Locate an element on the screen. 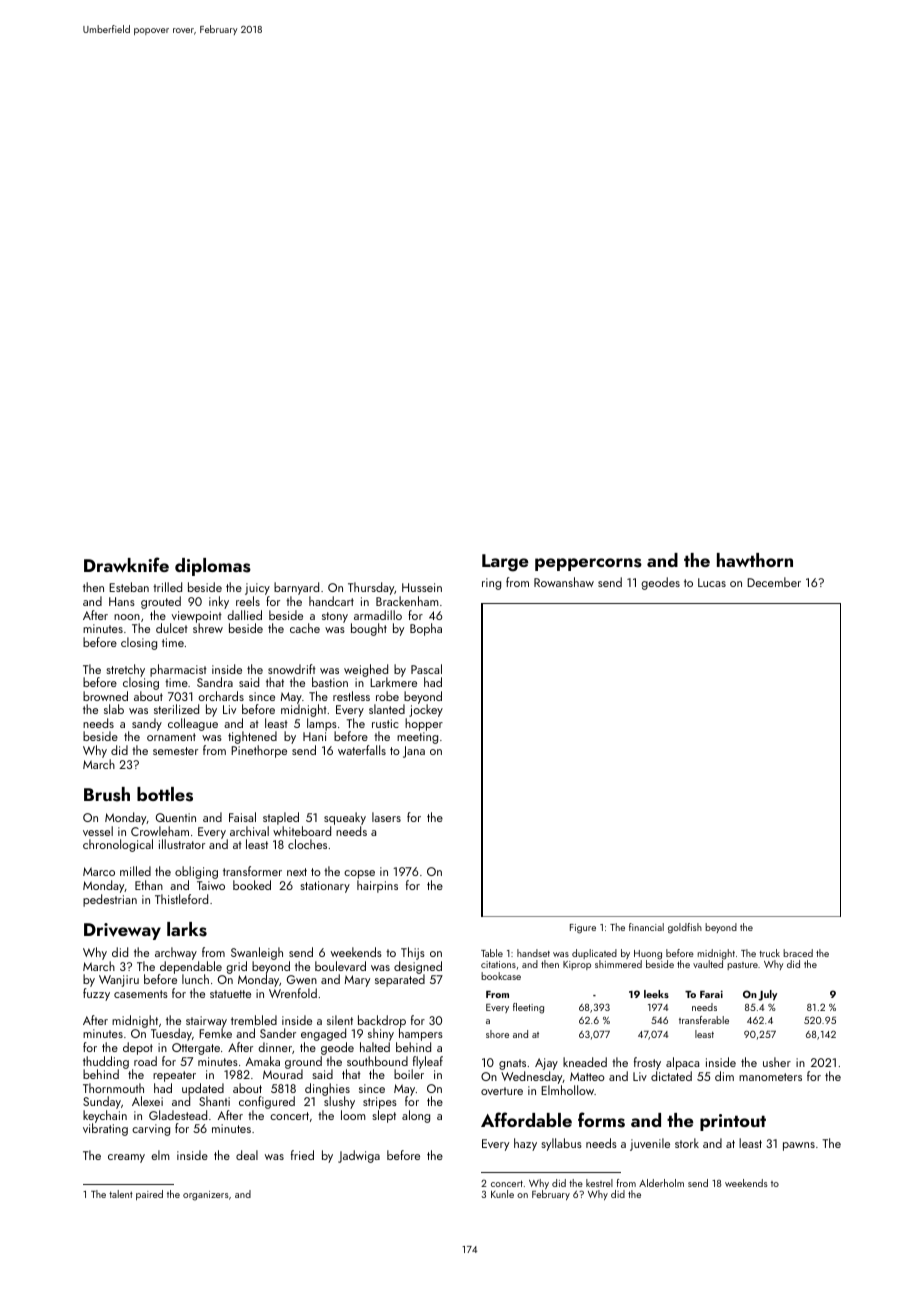  carving is located at coordinates (151, 1130).
